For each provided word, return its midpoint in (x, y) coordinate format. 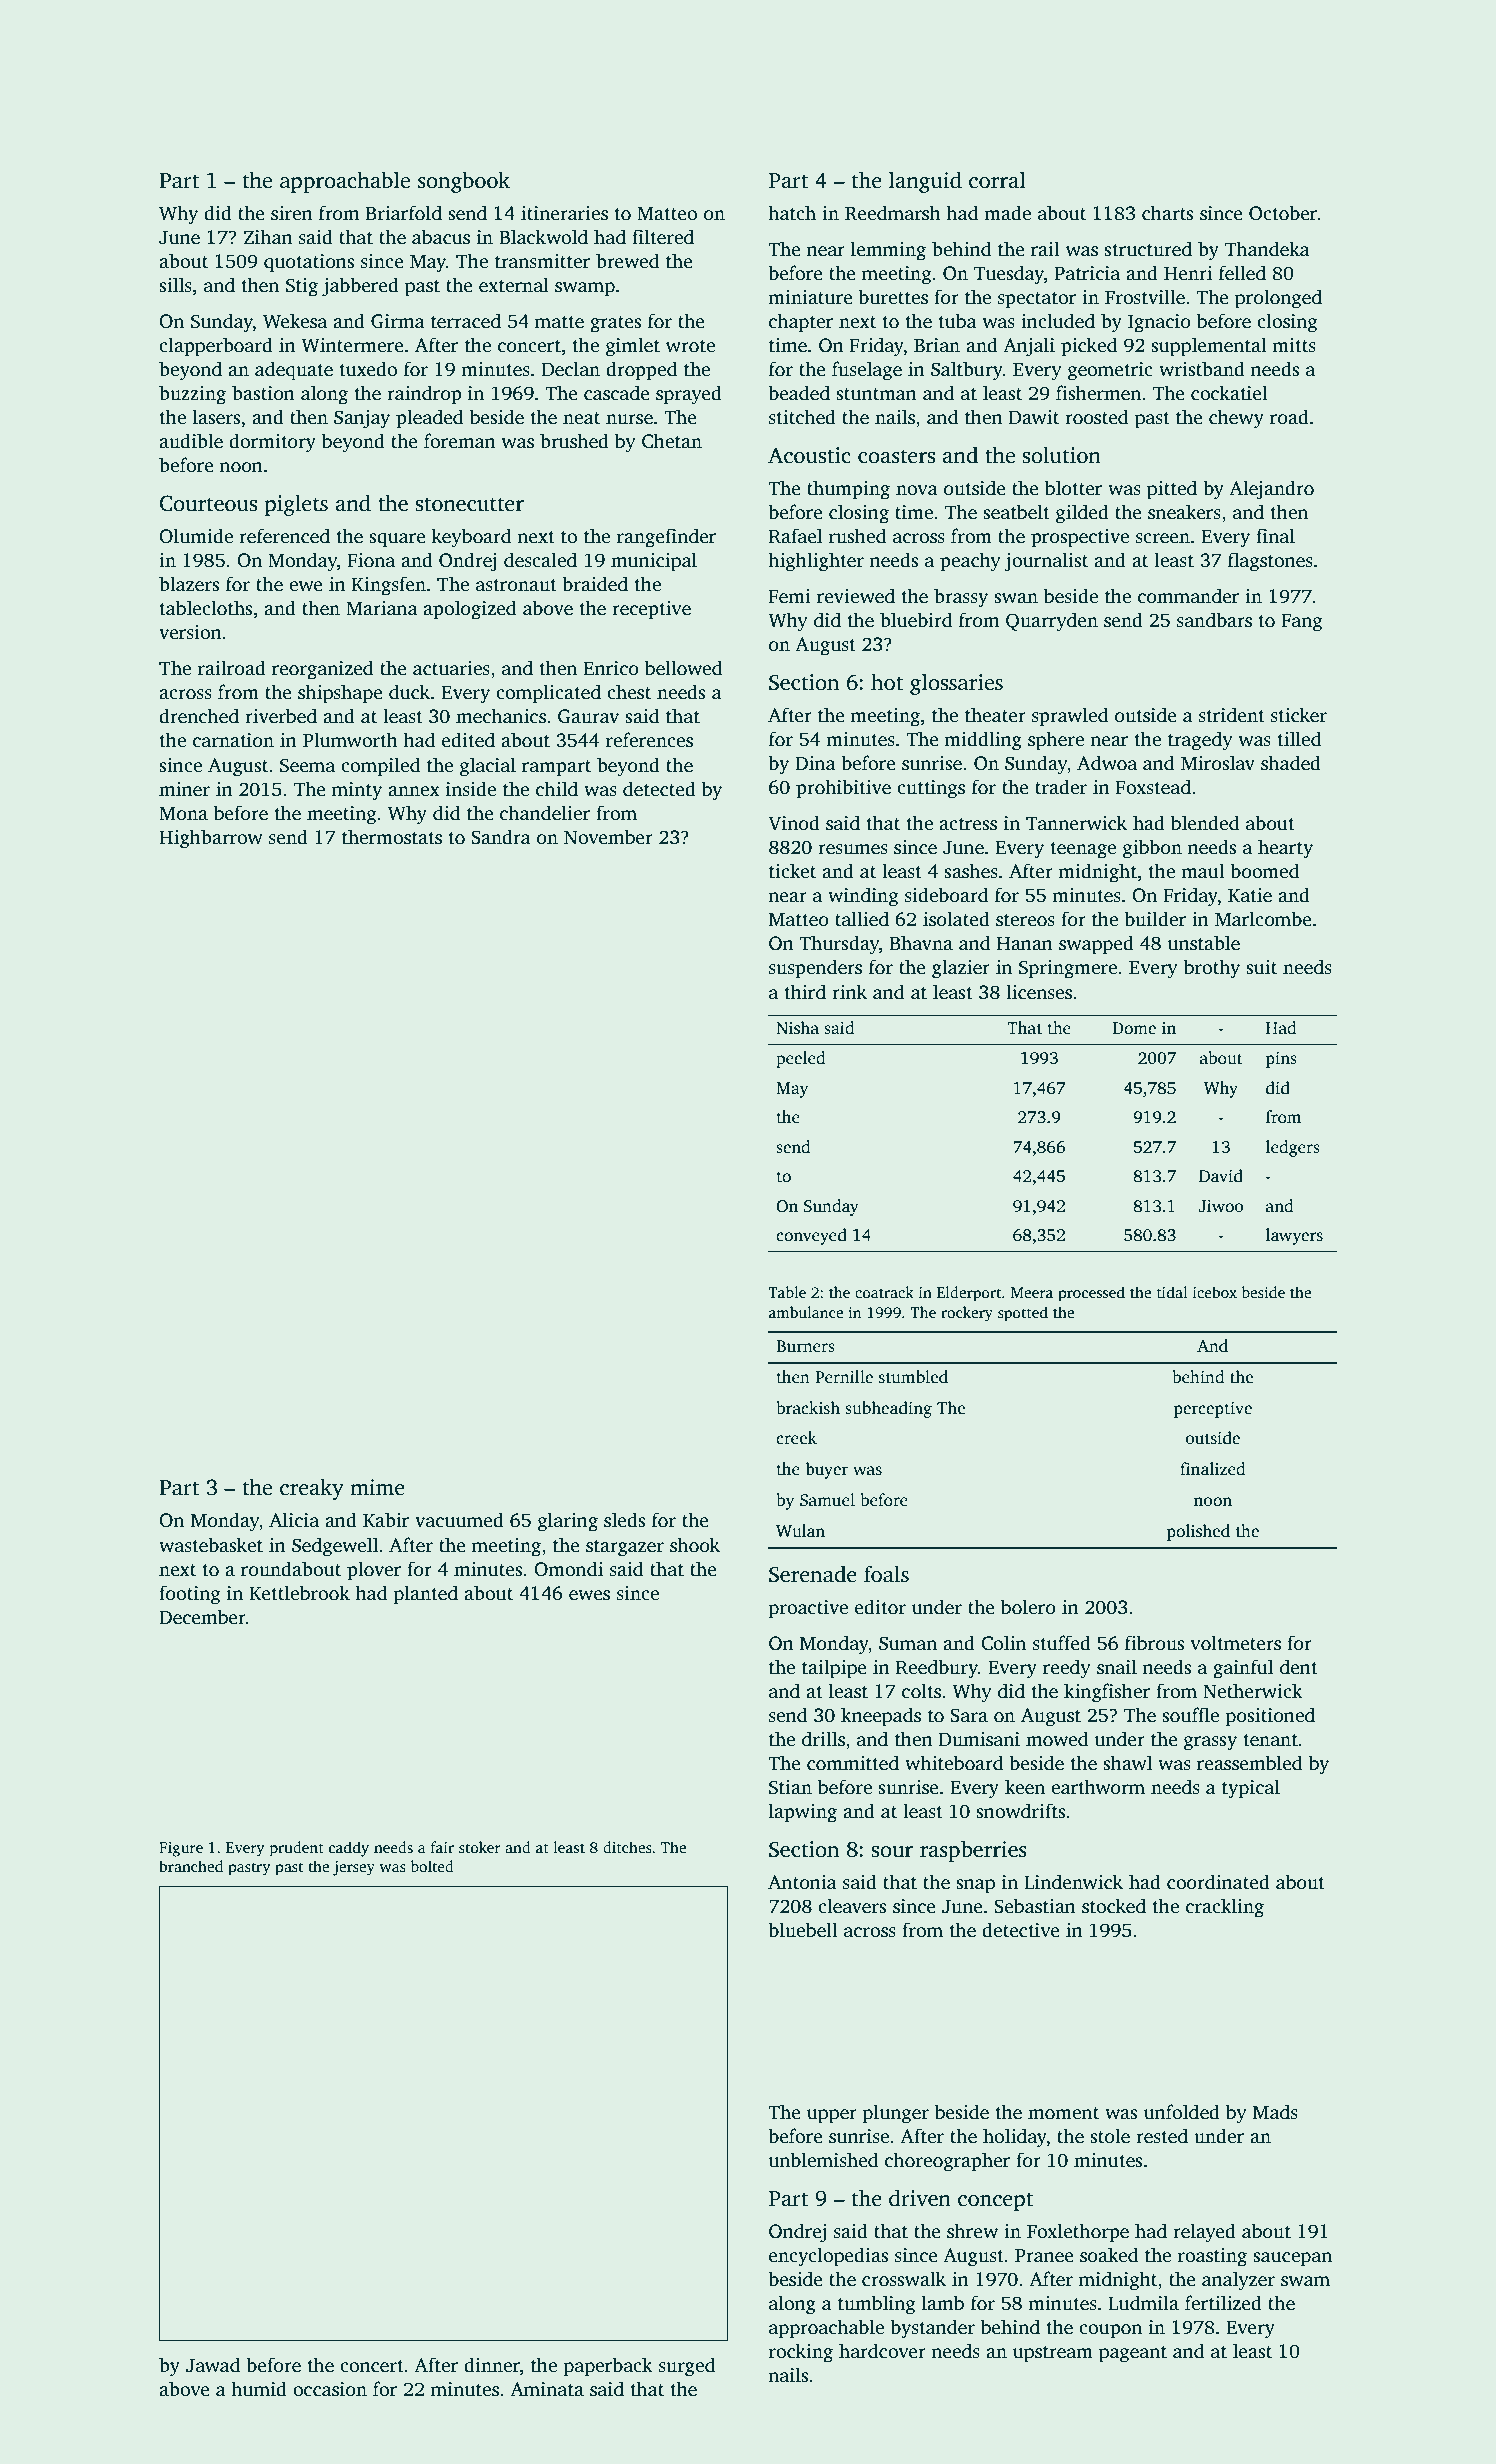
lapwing (803, 1813)
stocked (1114, 1906)
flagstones (1270, 562)
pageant (1133, 2354)
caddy (349, 1849)
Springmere (1068, 969)
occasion (330, 2389)
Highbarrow (210, 839)
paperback (608, 2367)
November (608, 837)
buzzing (192, 395)
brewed (627, 261)
